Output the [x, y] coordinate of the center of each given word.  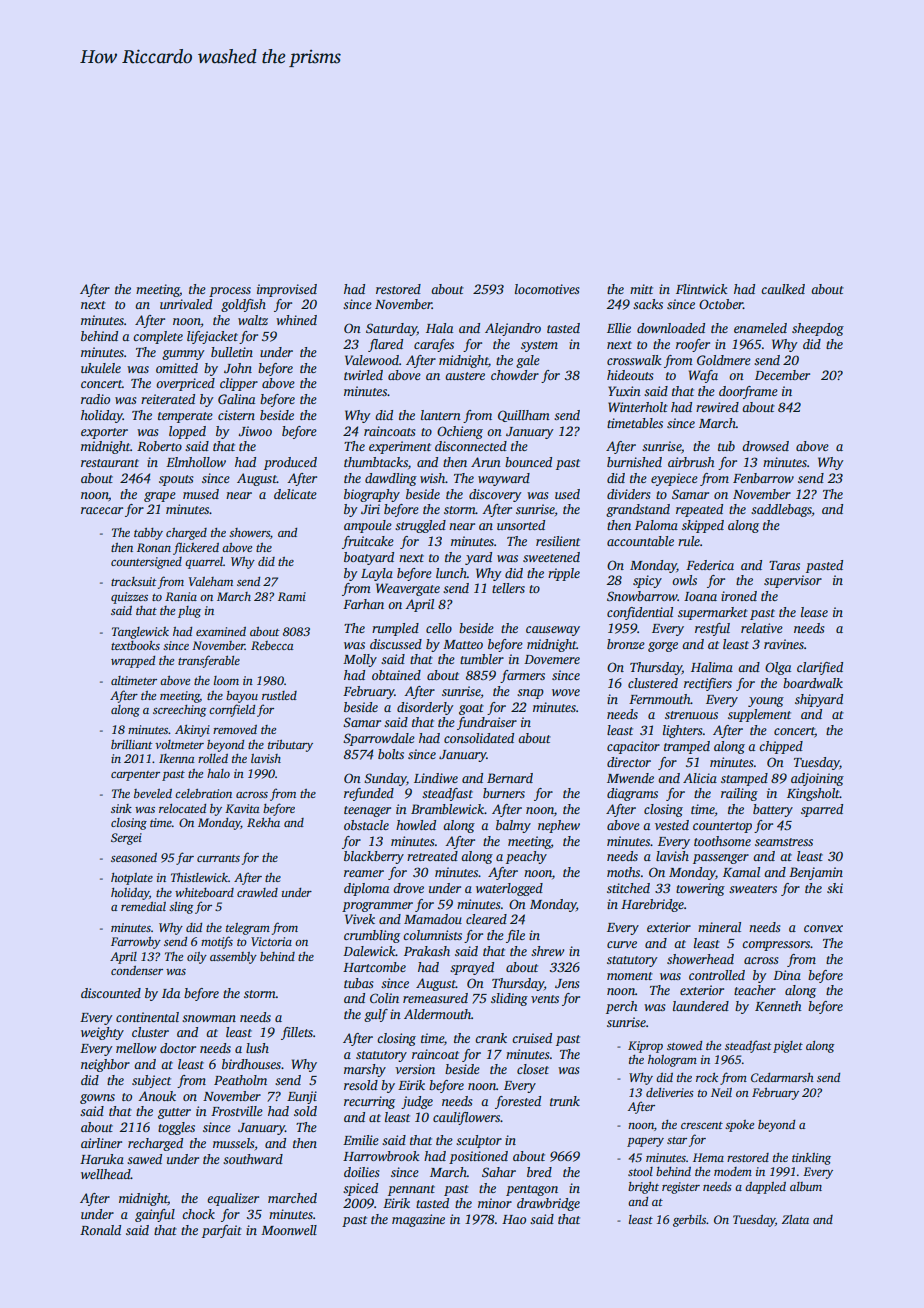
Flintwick [701, 289]
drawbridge [548, 1204]
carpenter [135, 776]
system [539, 346]
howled [416, 825]
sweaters [753, 889]
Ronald [100, 1230]
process [230, 292]
